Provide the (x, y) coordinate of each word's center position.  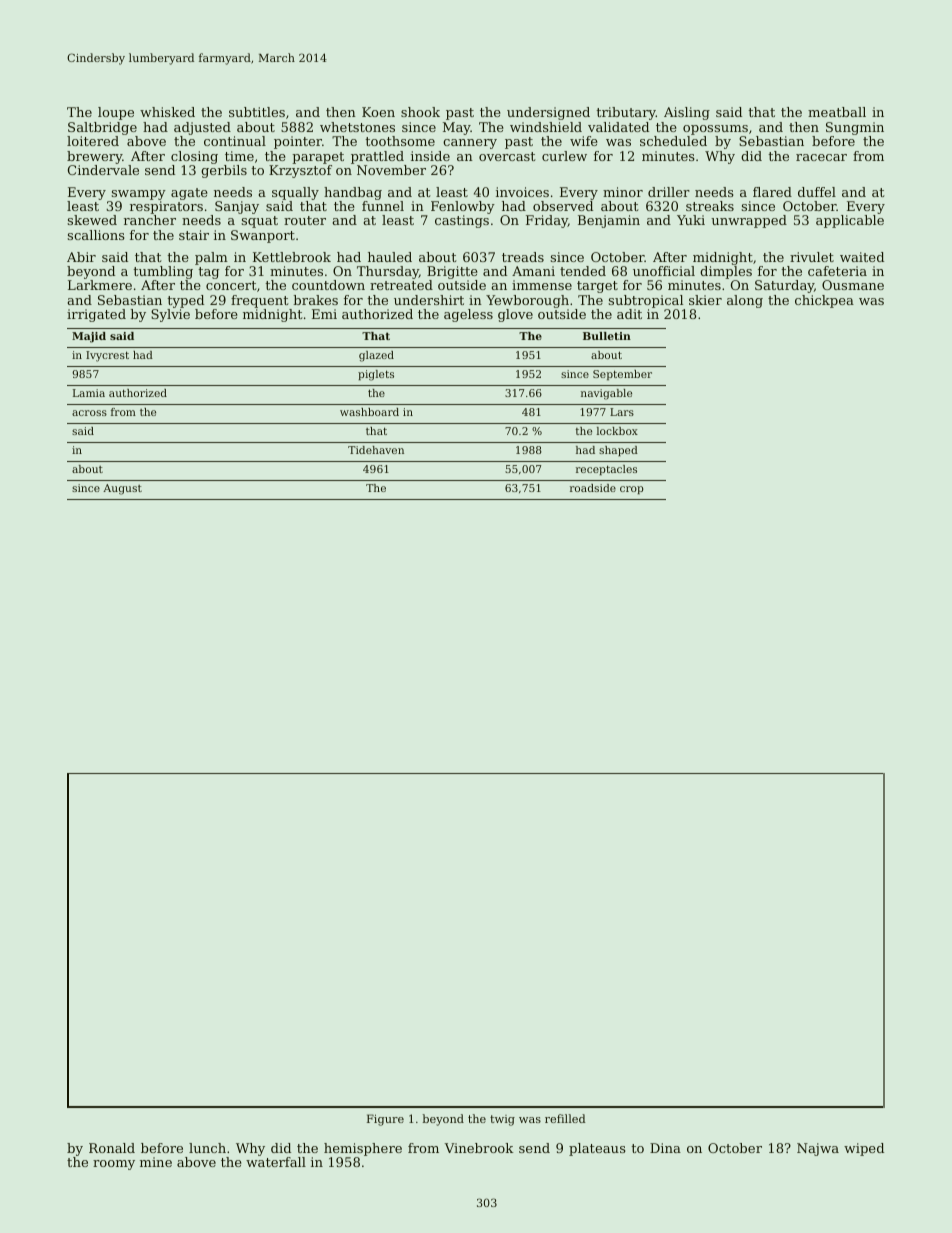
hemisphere (363, 1149)
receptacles (606, 470)
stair (194, 235)
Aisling (687, 113)
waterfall (276, 1162)
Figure (385, 1120)
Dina (665, 1148)
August (122, 489)
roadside (593, 488)
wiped (864, 1149)
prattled (377, 157)
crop (632, 490)
